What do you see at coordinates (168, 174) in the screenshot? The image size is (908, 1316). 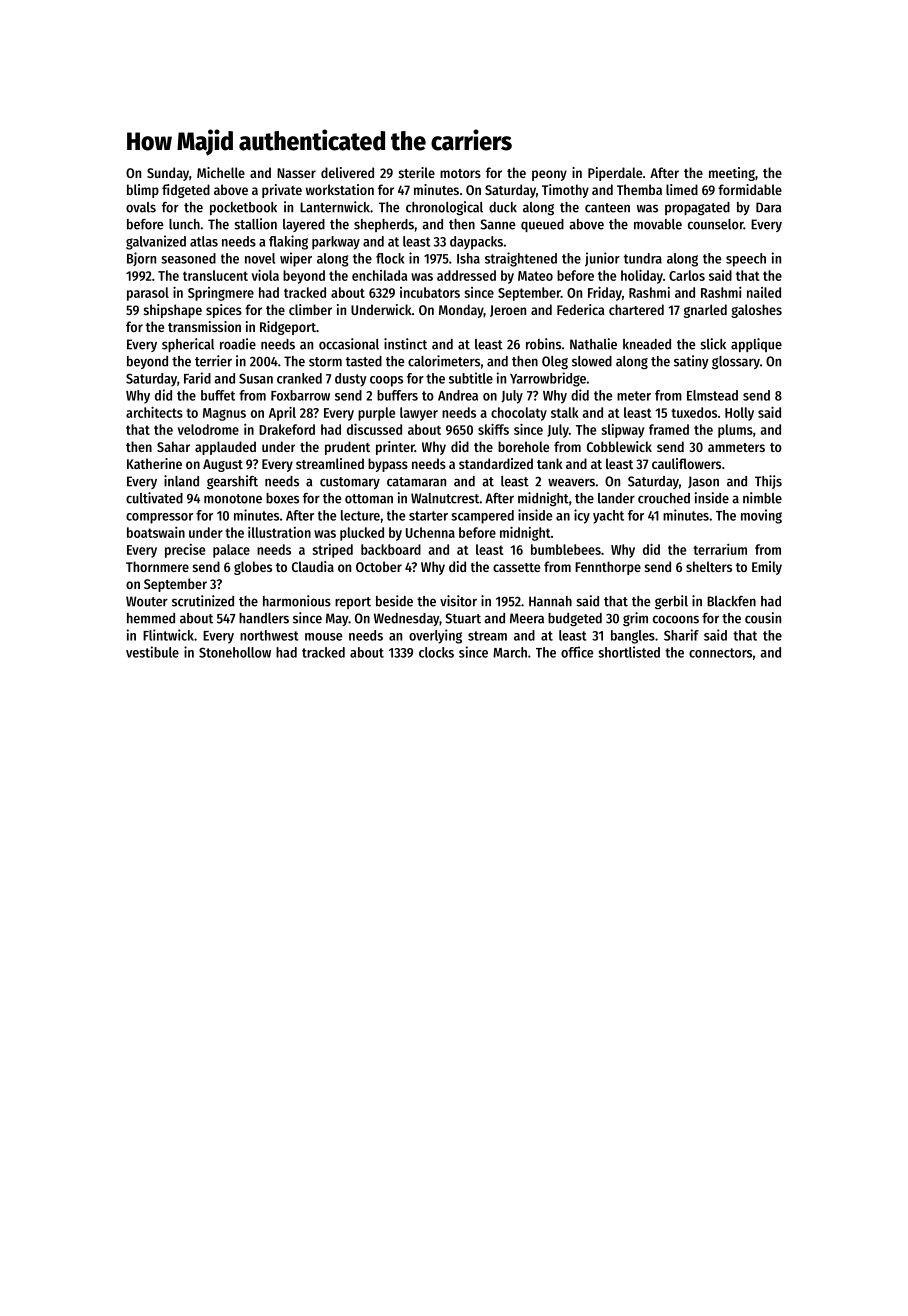 I see `Sunday` at bounding box center [168, 174].
